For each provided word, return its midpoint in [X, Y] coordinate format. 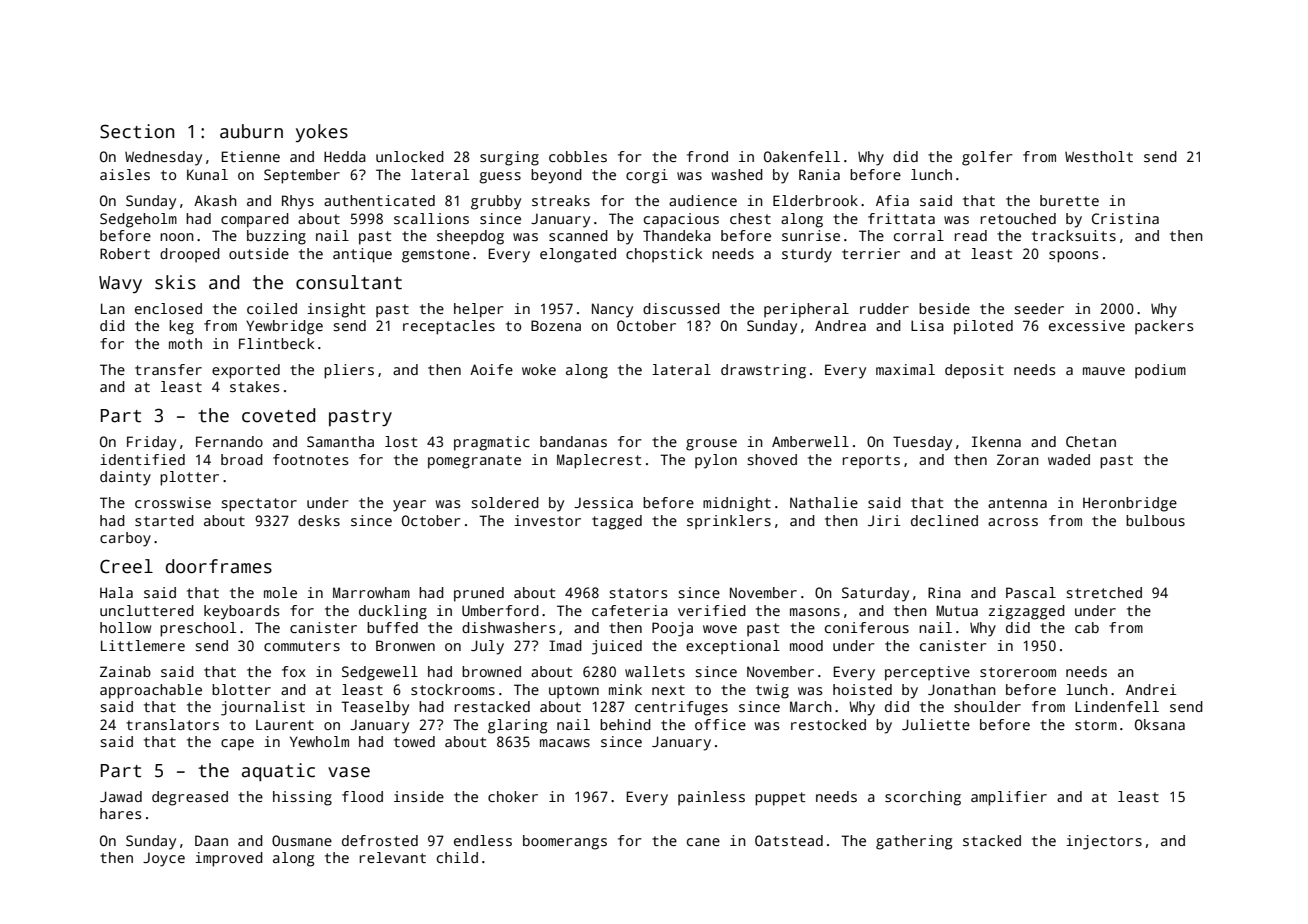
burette [1069, 200]
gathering [914, 842]
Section [137, 131]
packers [1164, 327]
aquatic [278, 772]
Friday [151, 443]
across [1013, 522]
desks [319, 520]
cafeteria [630, 610]
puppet [780, 799]
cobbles [578, 156]
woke [539, 369]
